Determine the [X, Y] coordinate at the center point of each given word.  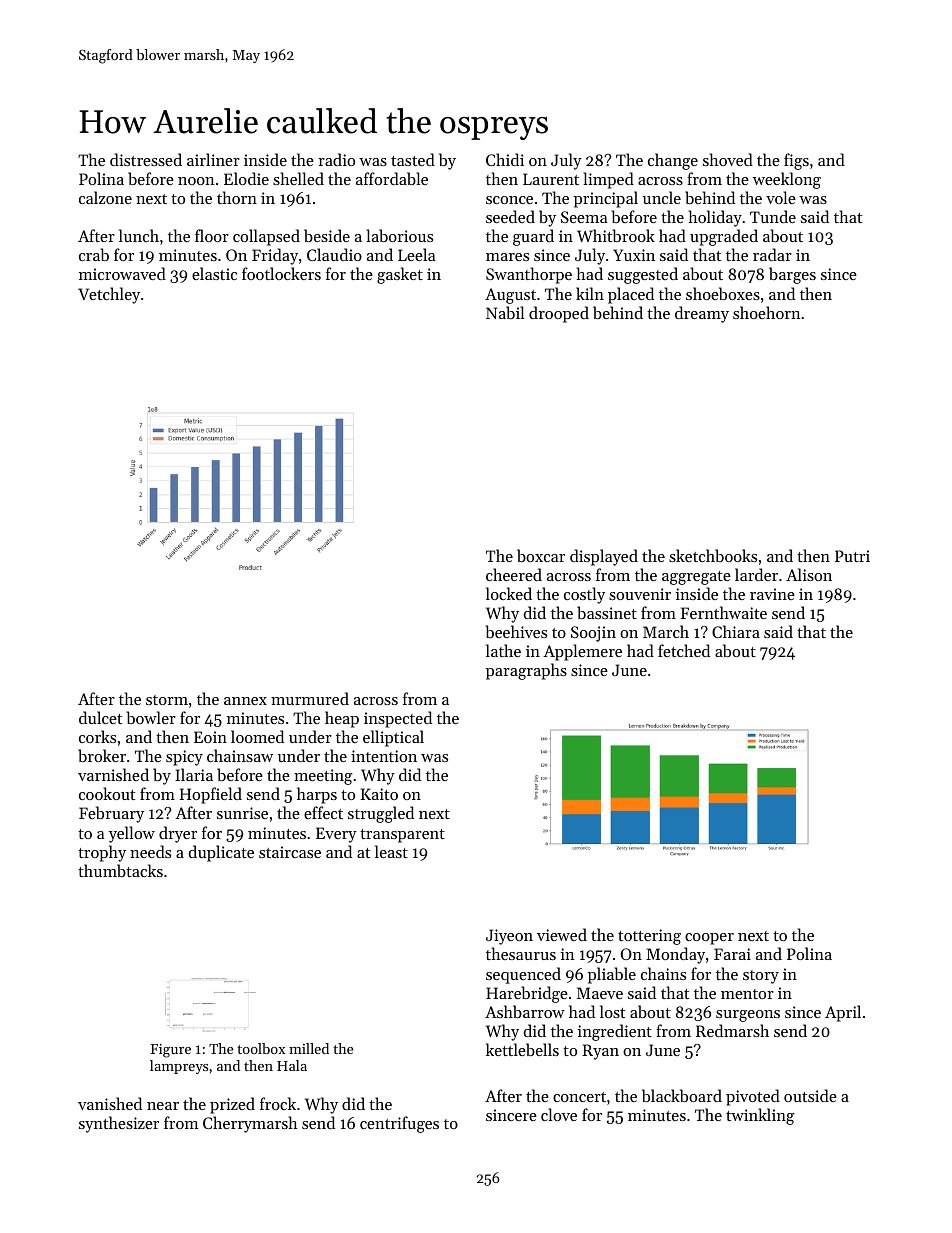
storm [167, 700]
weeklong [787, 180]
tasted [413, 159]
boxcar [541, 555]
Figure [170, 1051]
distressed [146, 159]
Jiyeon [509, 937]
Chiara [736, 631]
